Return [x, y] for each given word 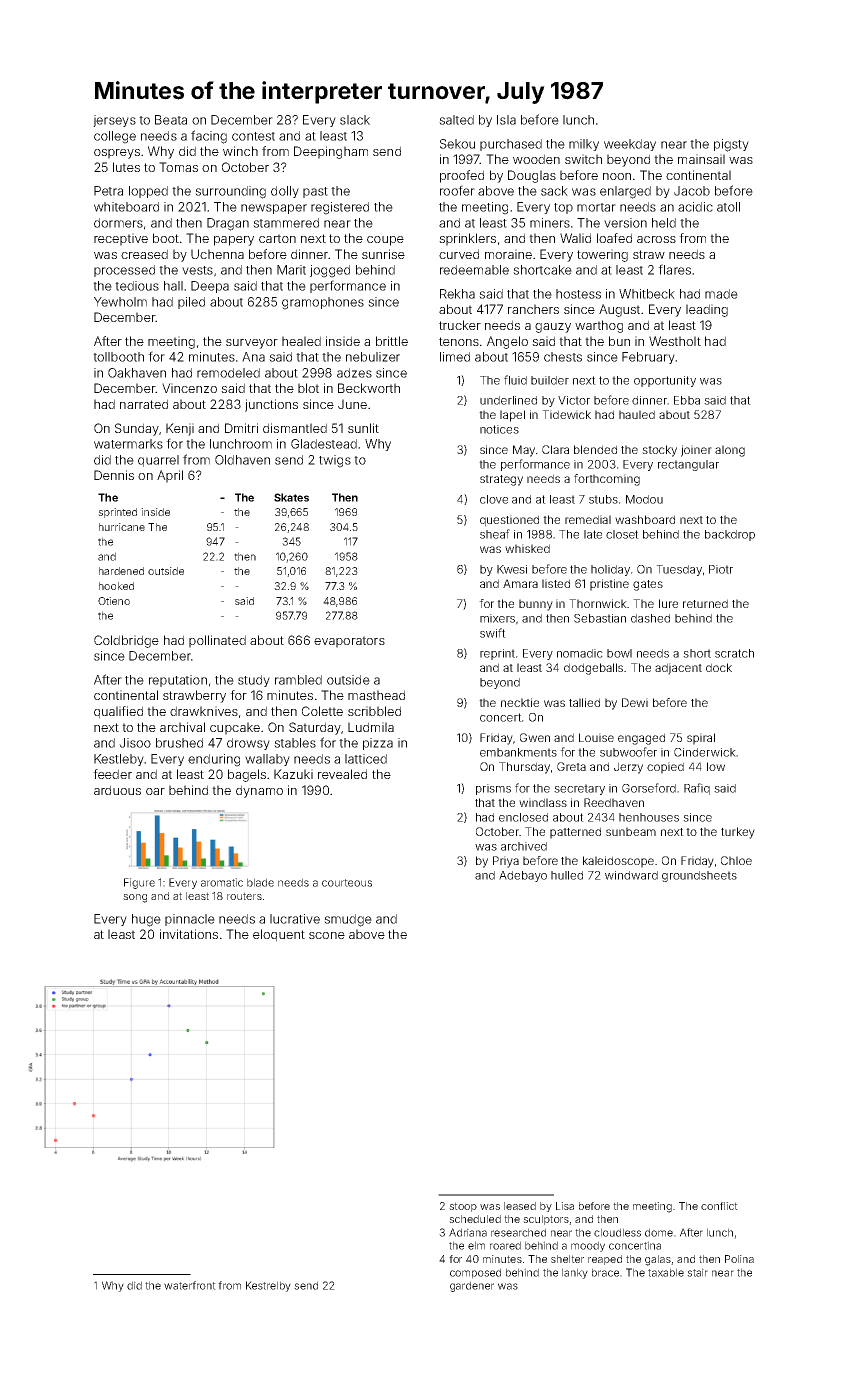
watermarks [128, 444]
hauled [637, 414]
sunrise [383, 254]
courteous [347, 883]
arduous [117, 790]
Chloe [736, 860]
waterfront [190, 1285]
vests [197, 270]
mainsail [701, 159]
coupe [385, 241]
